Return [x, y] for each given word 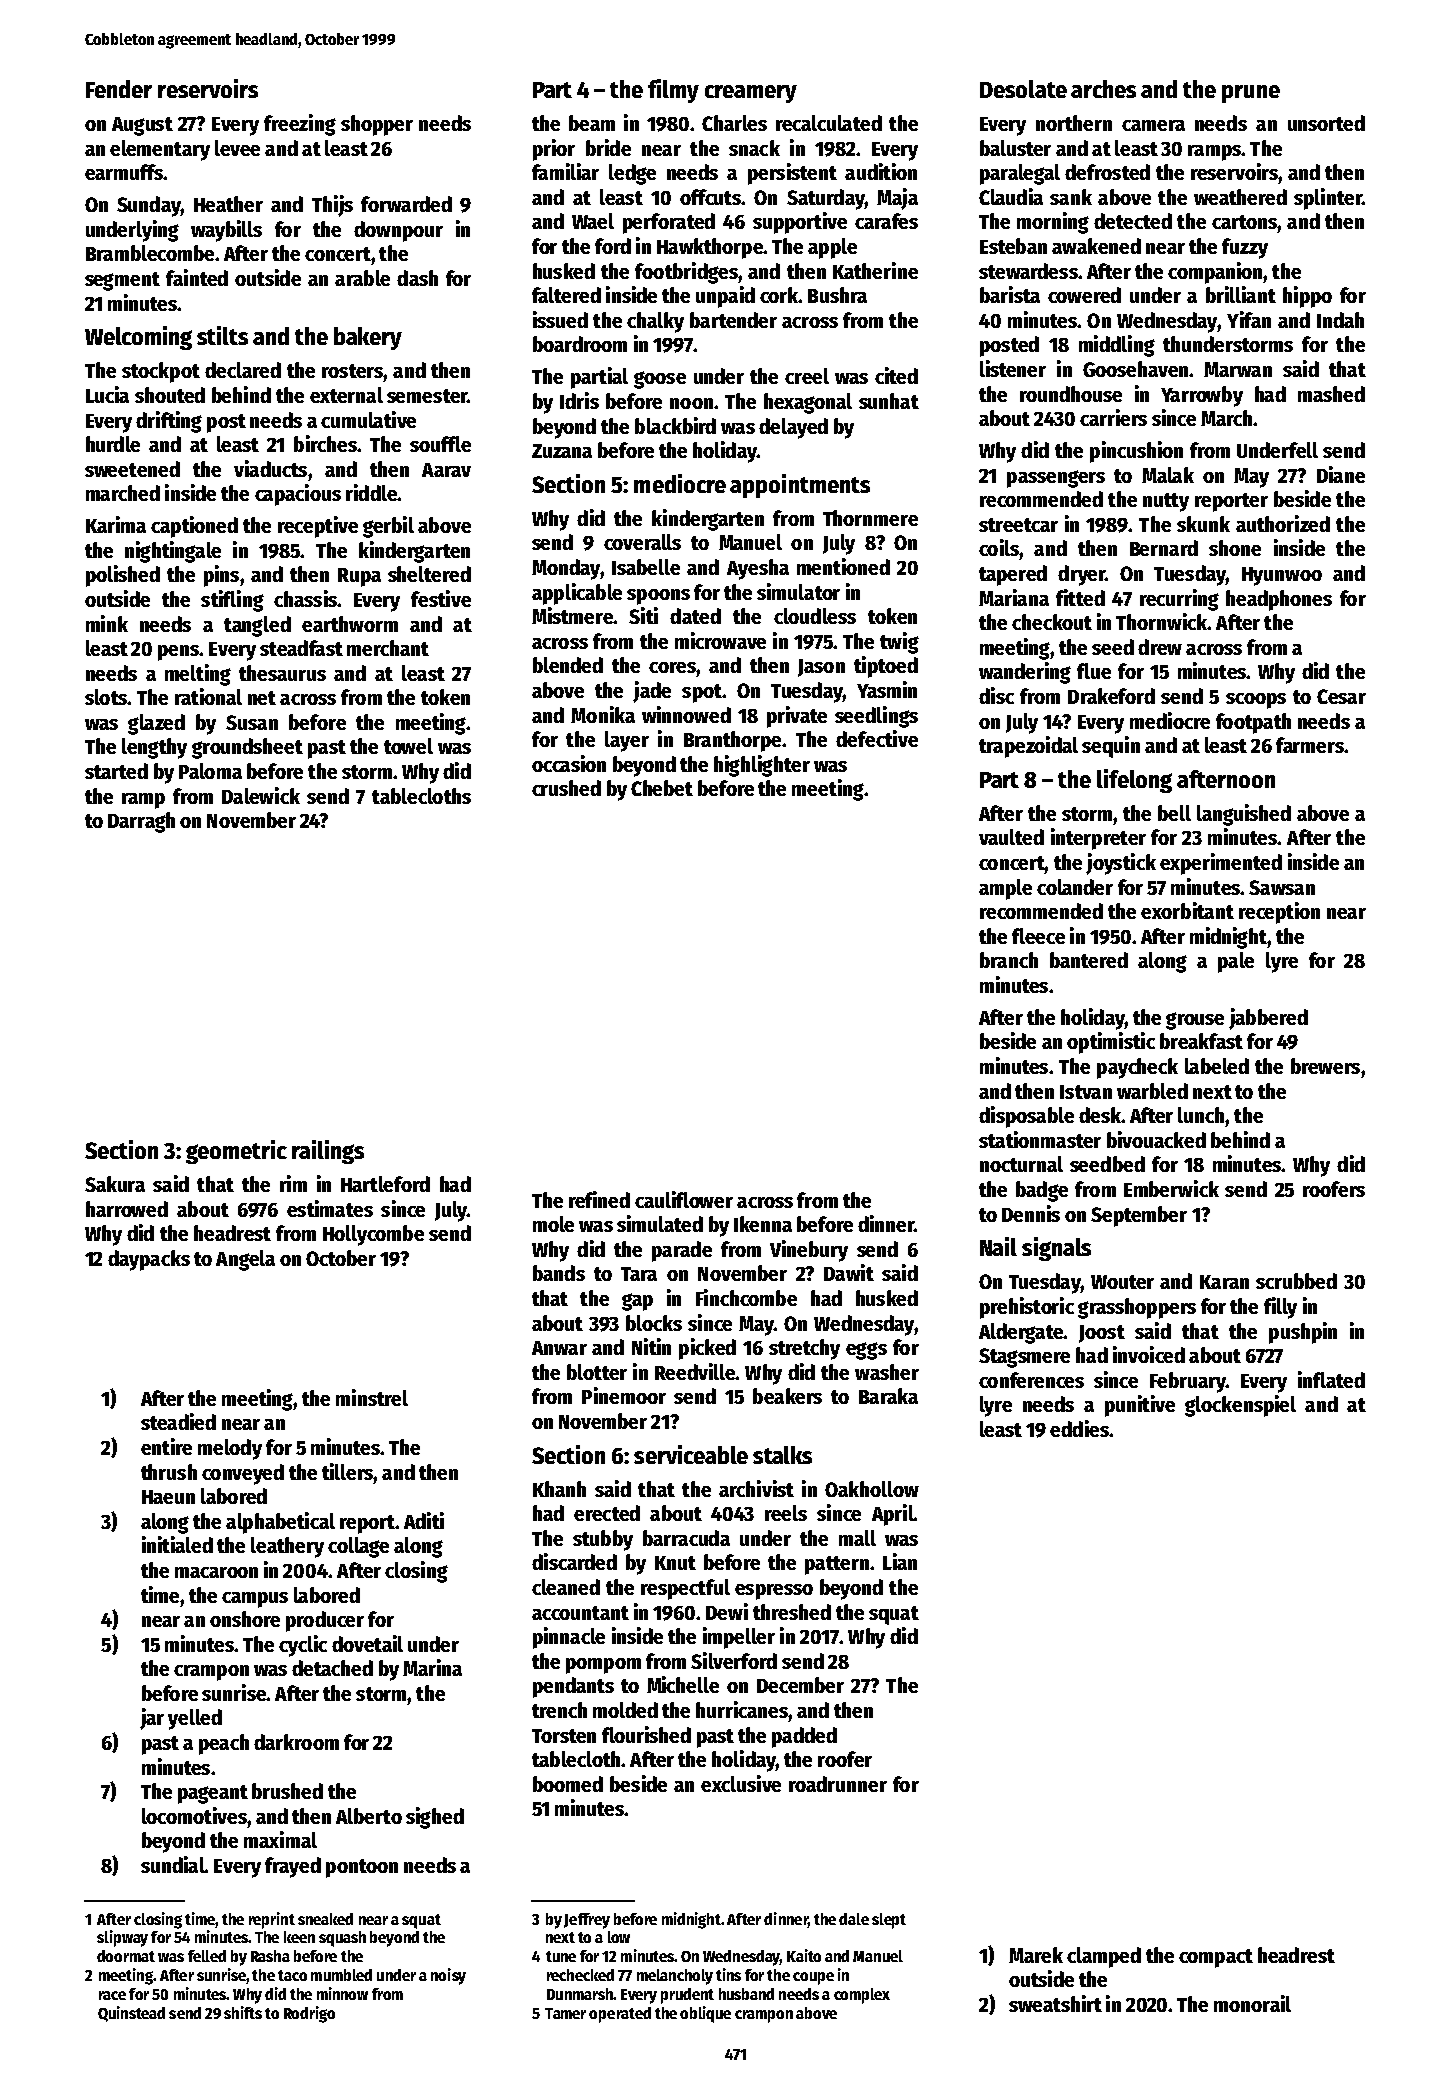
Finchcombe [746, 1297]
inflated [1331, 1379]
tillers [348, 1471]
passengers [1056, 479]
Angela [245, 1260]
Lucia [107, 394]
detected [1133, 221]
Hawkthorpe [710, 248]
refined [599, 1199]
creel [807, 376]
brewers [1325, 1066]
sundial [173, 1864]
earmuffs [124, 172]
